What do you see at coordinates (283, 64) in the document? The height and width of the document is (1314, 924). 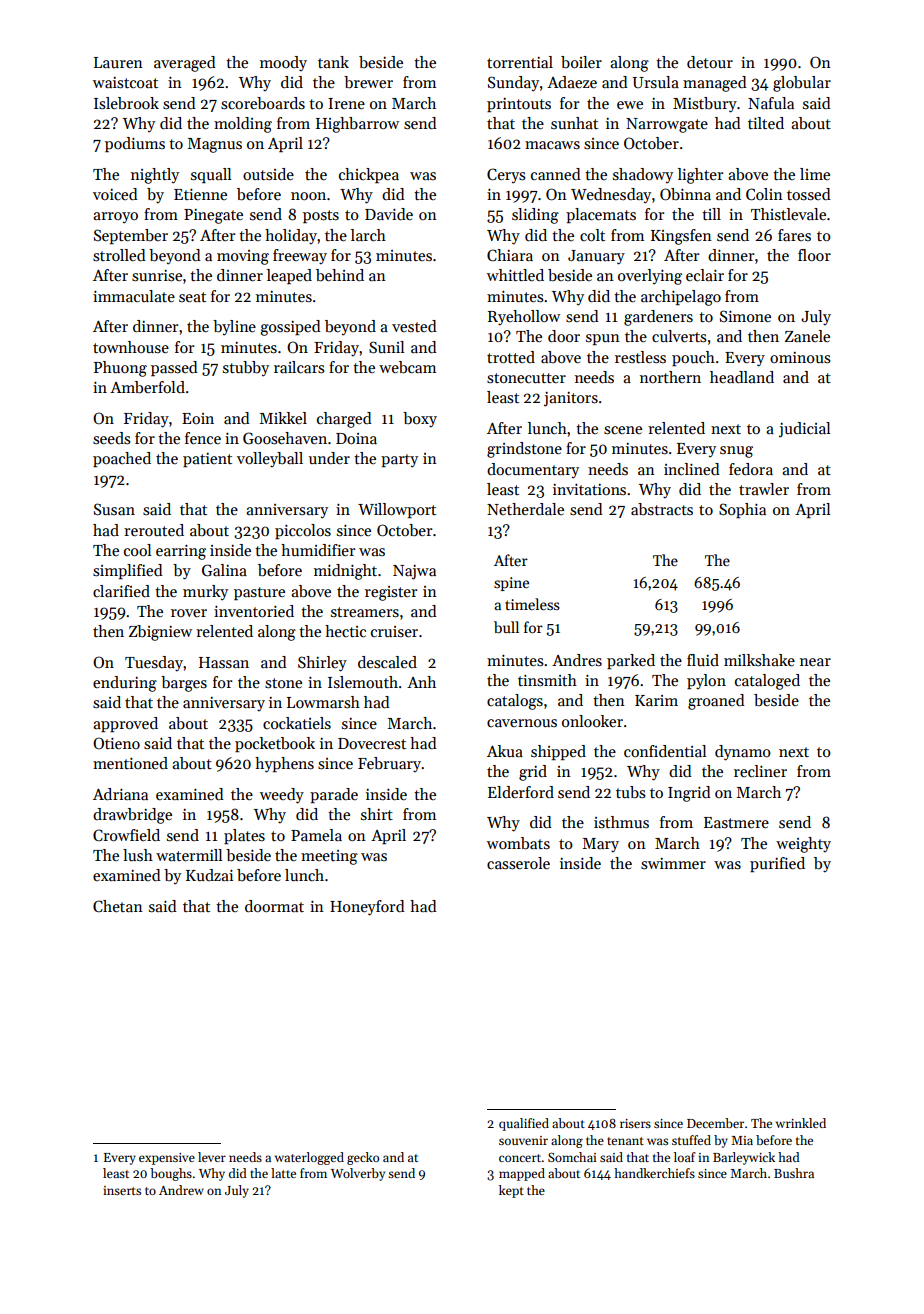 I see `moody` at bounding box center [283, 64].
